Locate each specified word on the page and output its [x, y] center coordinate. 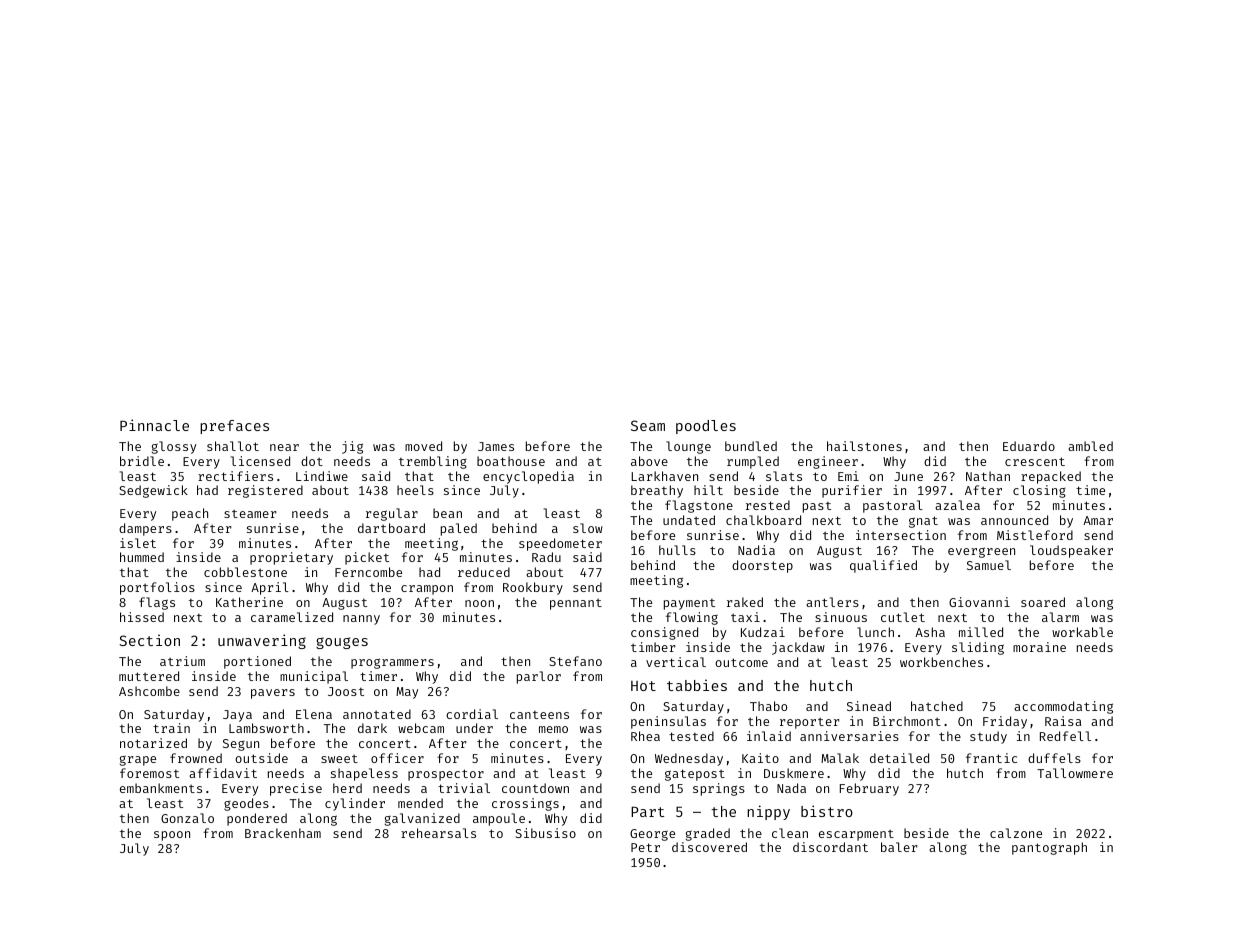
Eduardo [1029, 446]
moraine [1039, 647]
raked [745, 602]
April [270, 588]
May [407, 693]
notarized [153, 743]
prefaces [234, 427]
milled [981, 632]
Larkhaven [664, 476]
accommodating [1063, 707]
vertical [676, 662]
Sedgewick [153, 491]
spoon [172, 836]
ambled [1090, 446]
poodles [706, 427]
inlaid [769, 736]
